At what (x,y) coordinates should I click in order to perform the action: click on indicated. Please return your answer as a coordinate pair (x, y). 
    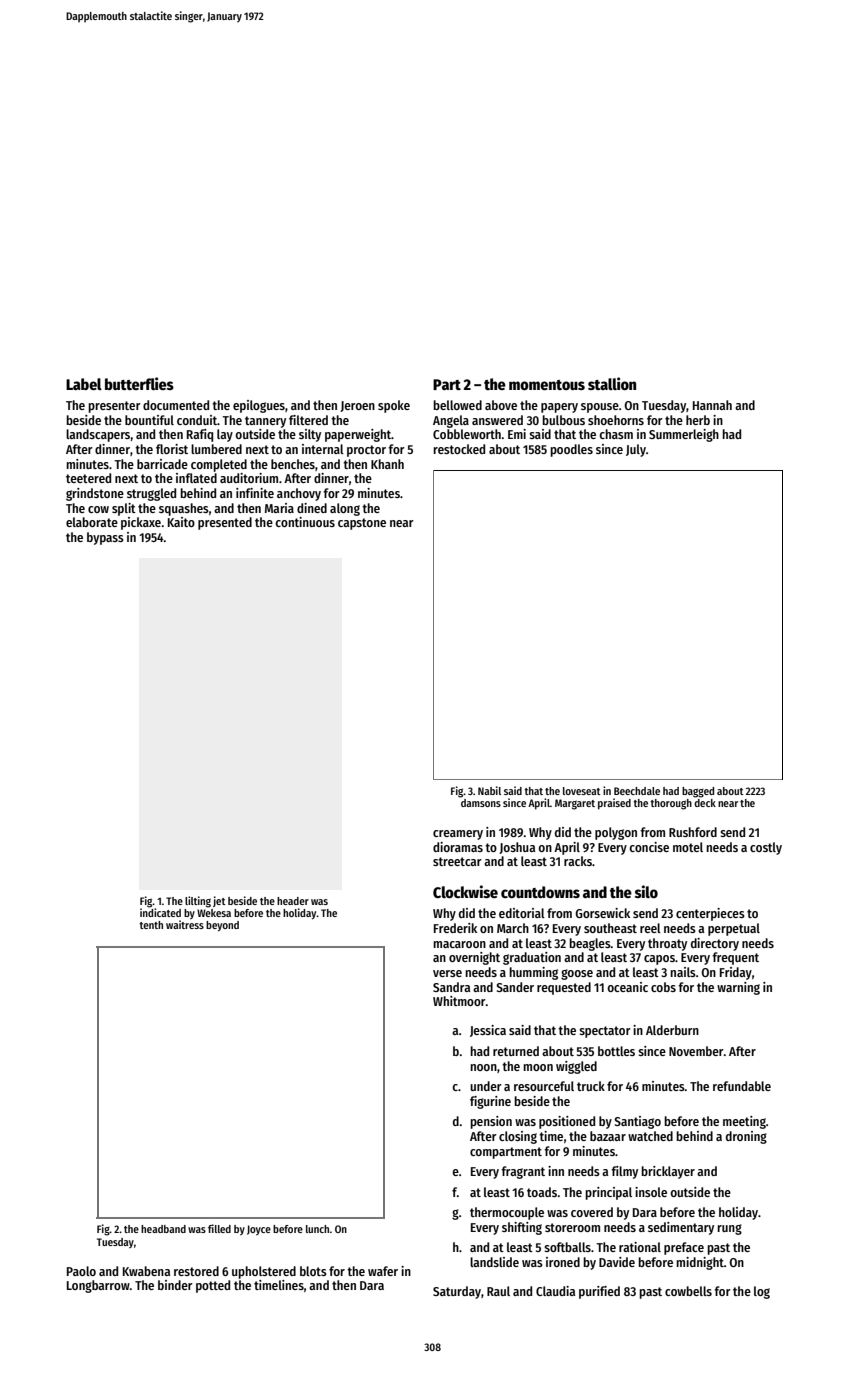
    Looking at the image, I should click on (160, 912).
